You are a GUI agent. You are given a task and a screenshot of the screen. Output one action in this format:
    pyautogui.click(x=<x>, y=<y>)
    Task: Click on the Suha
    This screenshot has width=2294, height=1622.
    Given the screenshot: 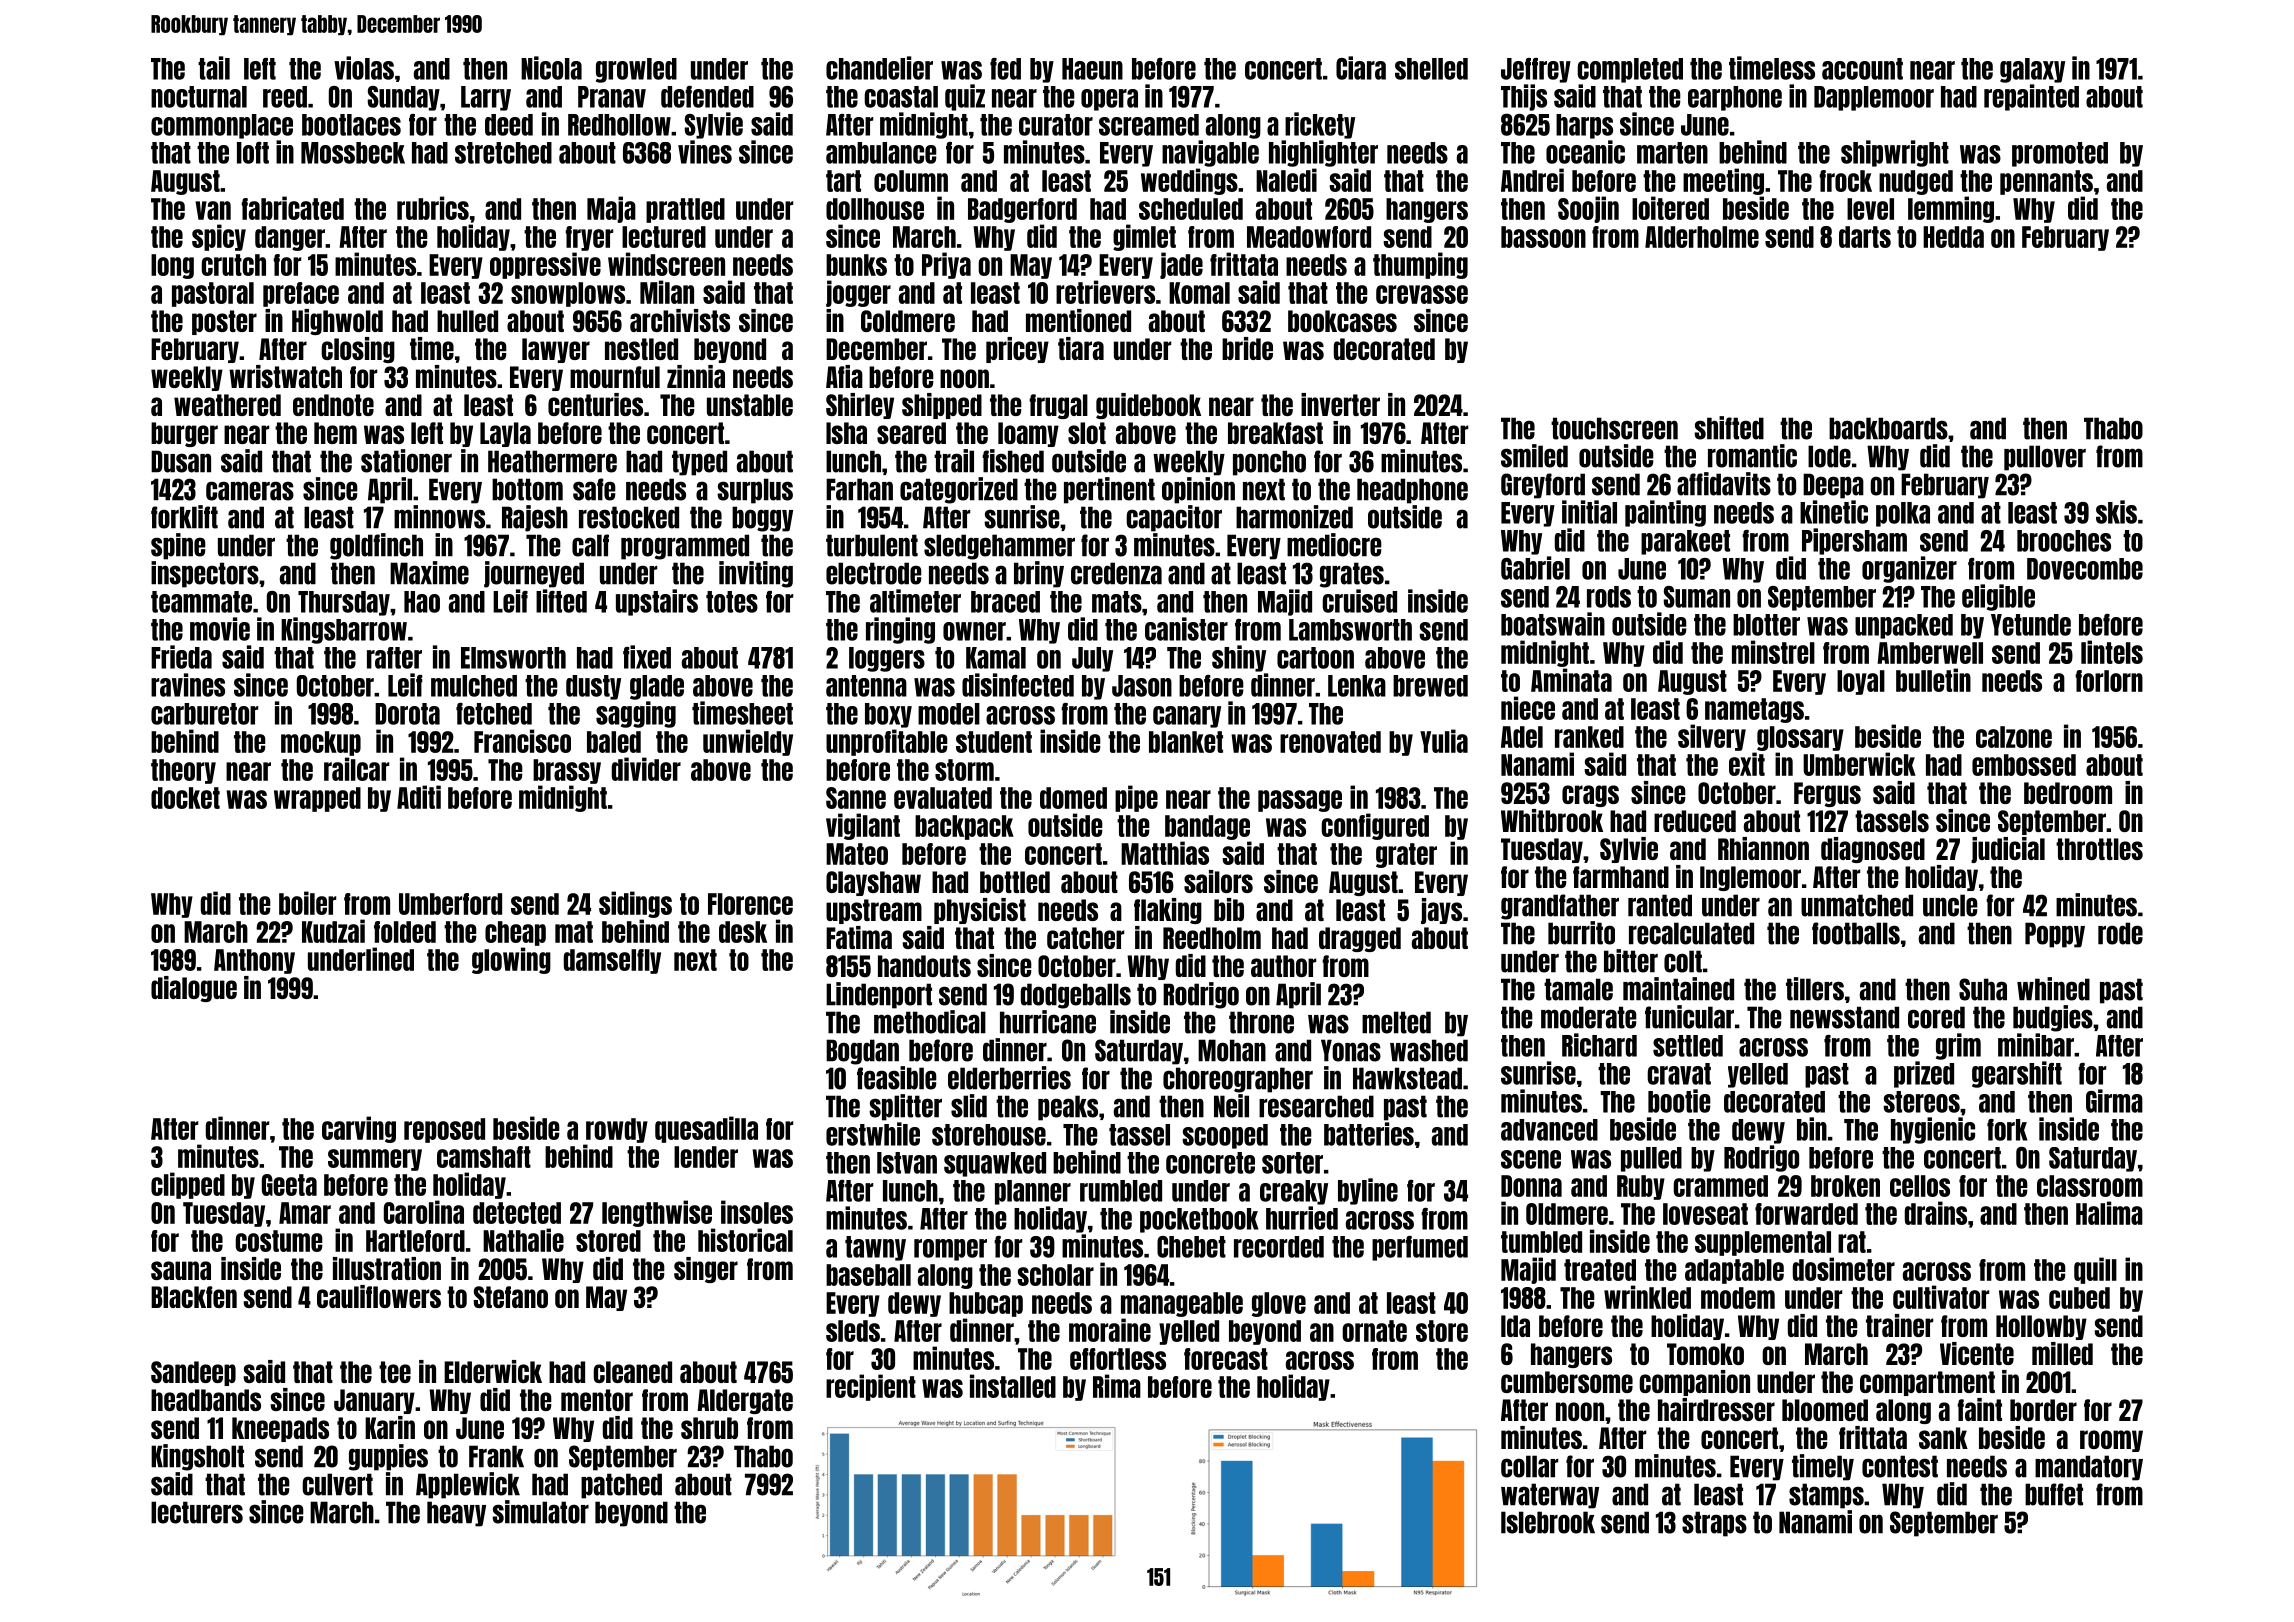 What is the action you would take?
    pyautogui.click(x=1983, y=989)
